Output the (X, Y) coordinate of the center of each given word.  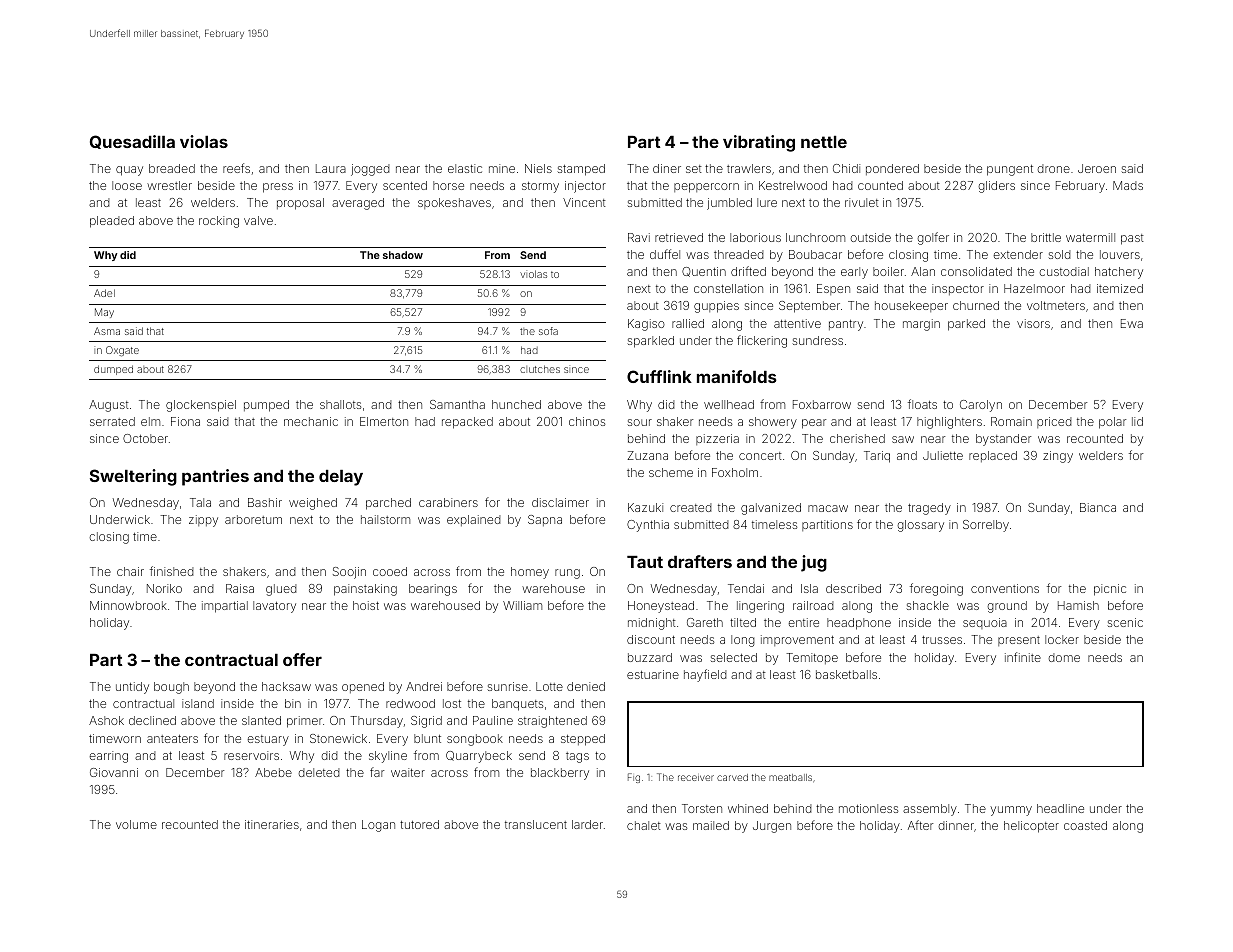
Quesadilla (132, 142)
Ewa (1132, 323)
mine (502, 168)
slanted (261, 720)
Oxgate (122, 351)
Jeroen (1097, 168)
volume (136, 824)
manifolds (737, 376)
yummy (1011, 811)
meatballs (790, 777)
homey (530, 573)
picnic (1110, 590)
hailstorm (385, 519)
